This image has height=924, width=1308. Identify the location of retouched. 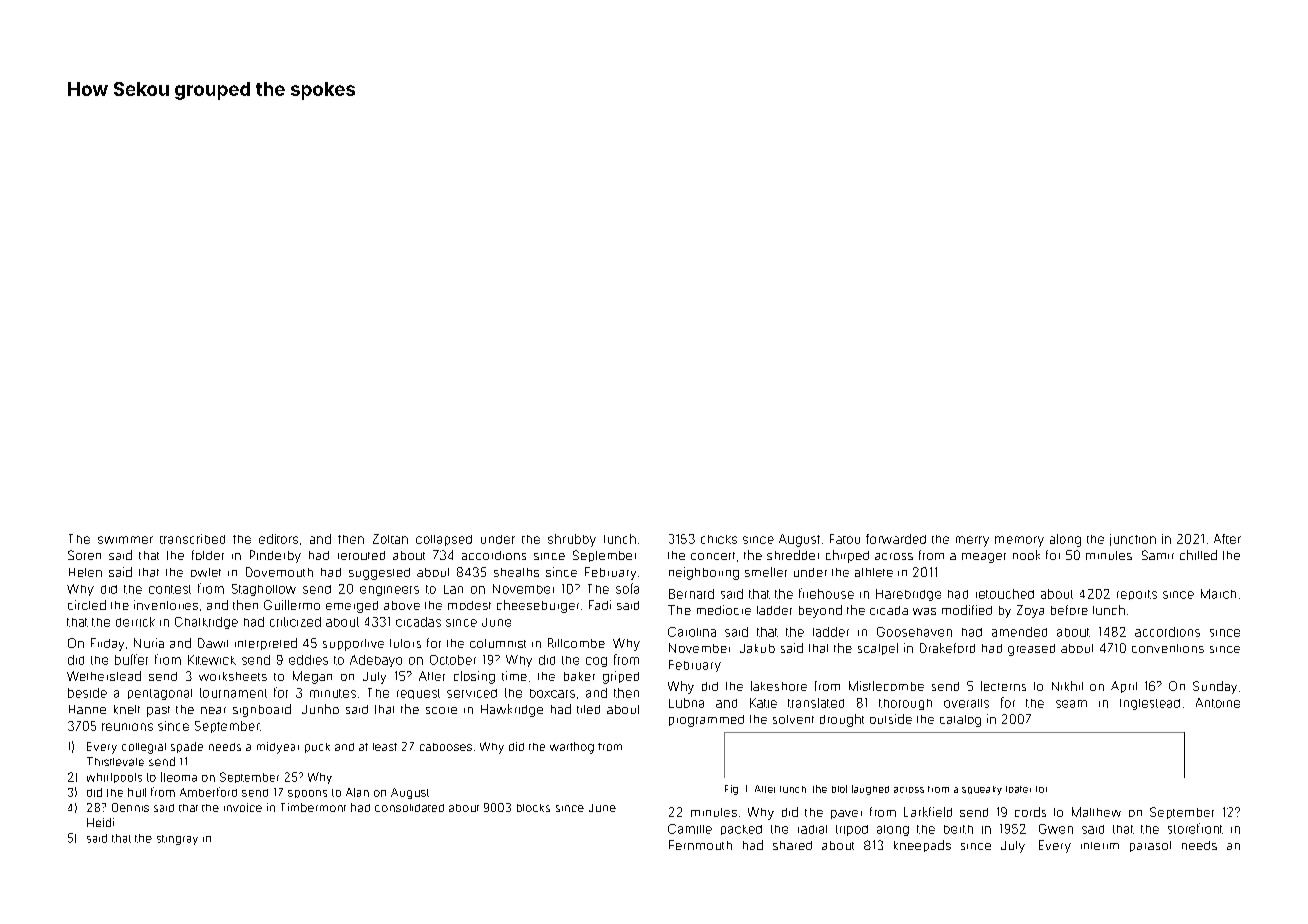
(1005, 594).
